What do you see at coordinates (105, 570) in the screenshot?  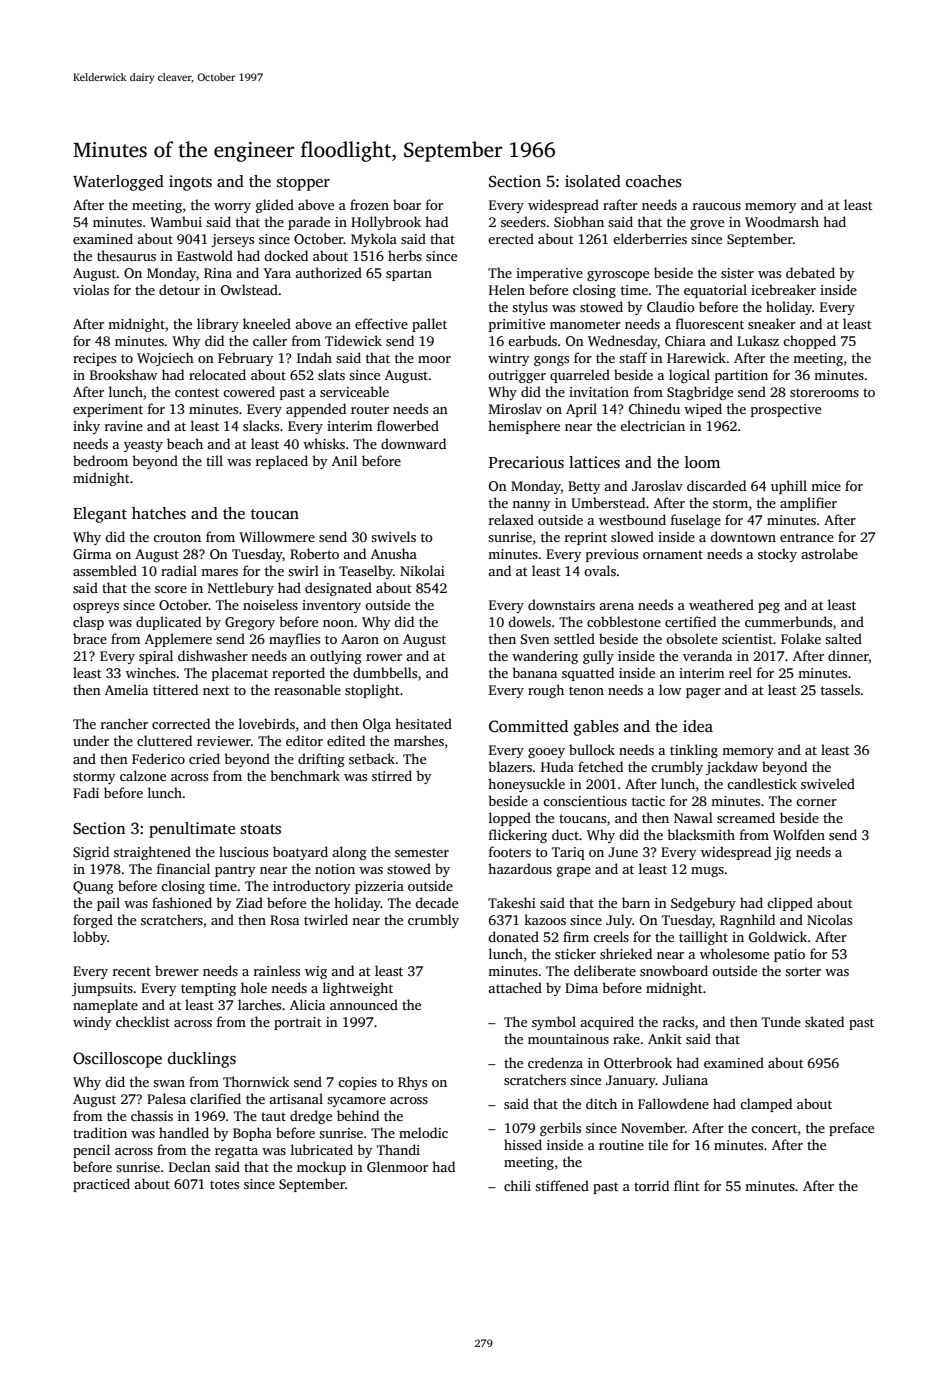 I see `assembled` at bounding box center [105, 570].
